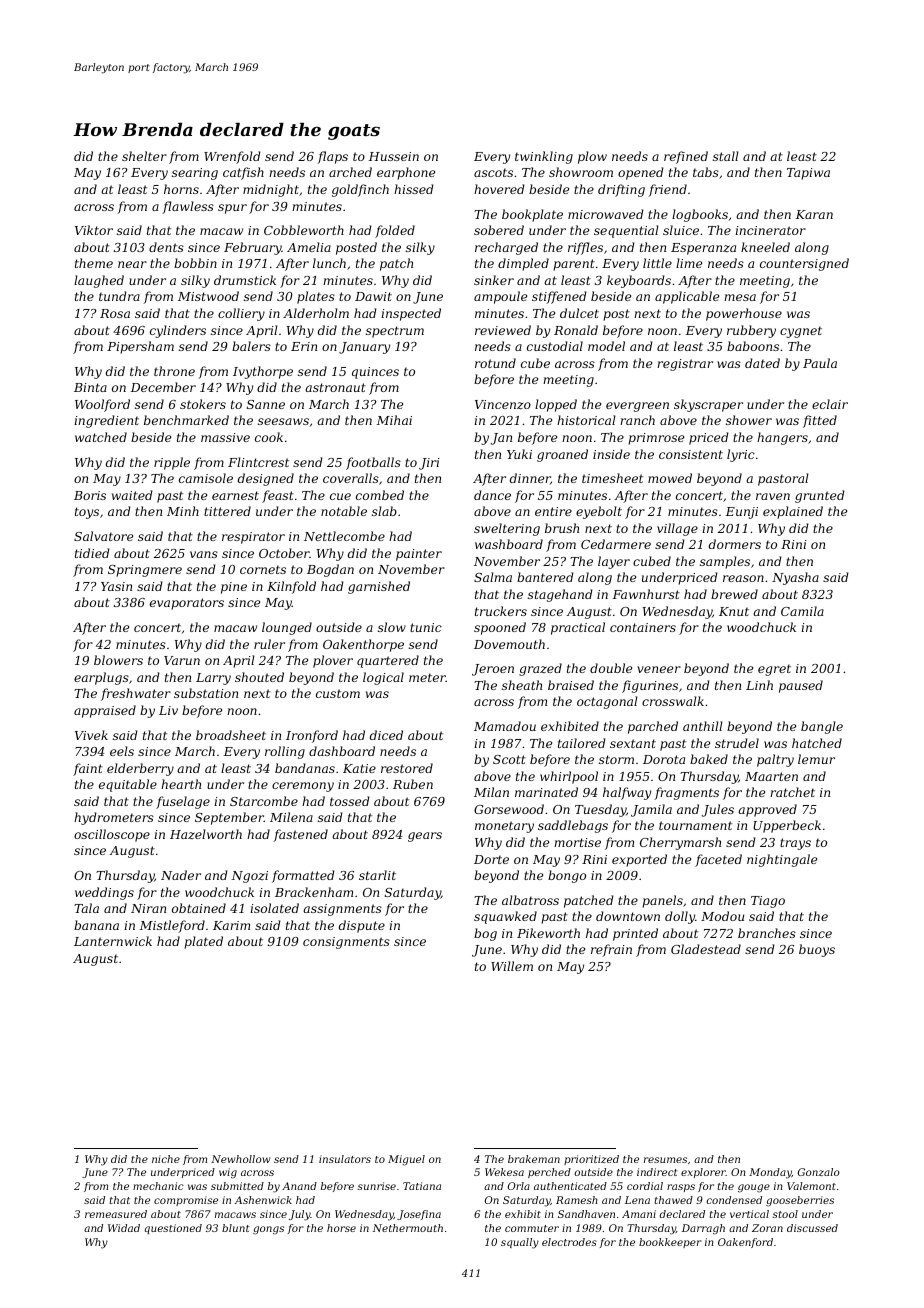 This image has height=1308, width=924. I want to click on strudel, so click(737, 743).
